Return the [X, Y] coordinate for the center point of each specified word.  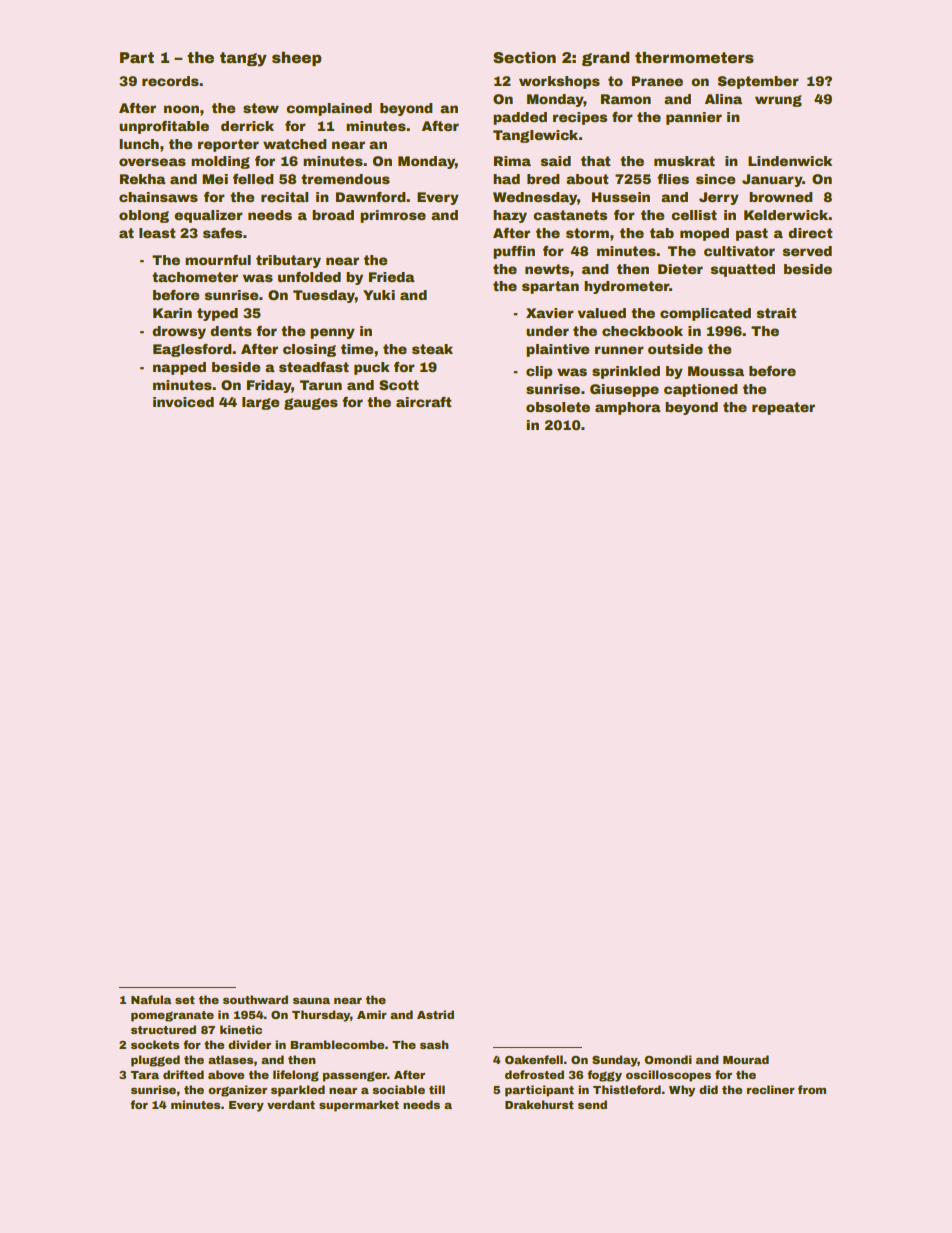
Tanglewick [535, 136]
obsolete [558, 407]
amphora [628, 408]
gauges [311, 404]
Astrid [435, 1014]
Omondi [668, 1059]
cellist [694, 215]
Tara [145, 1075]
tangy [243, 59]
